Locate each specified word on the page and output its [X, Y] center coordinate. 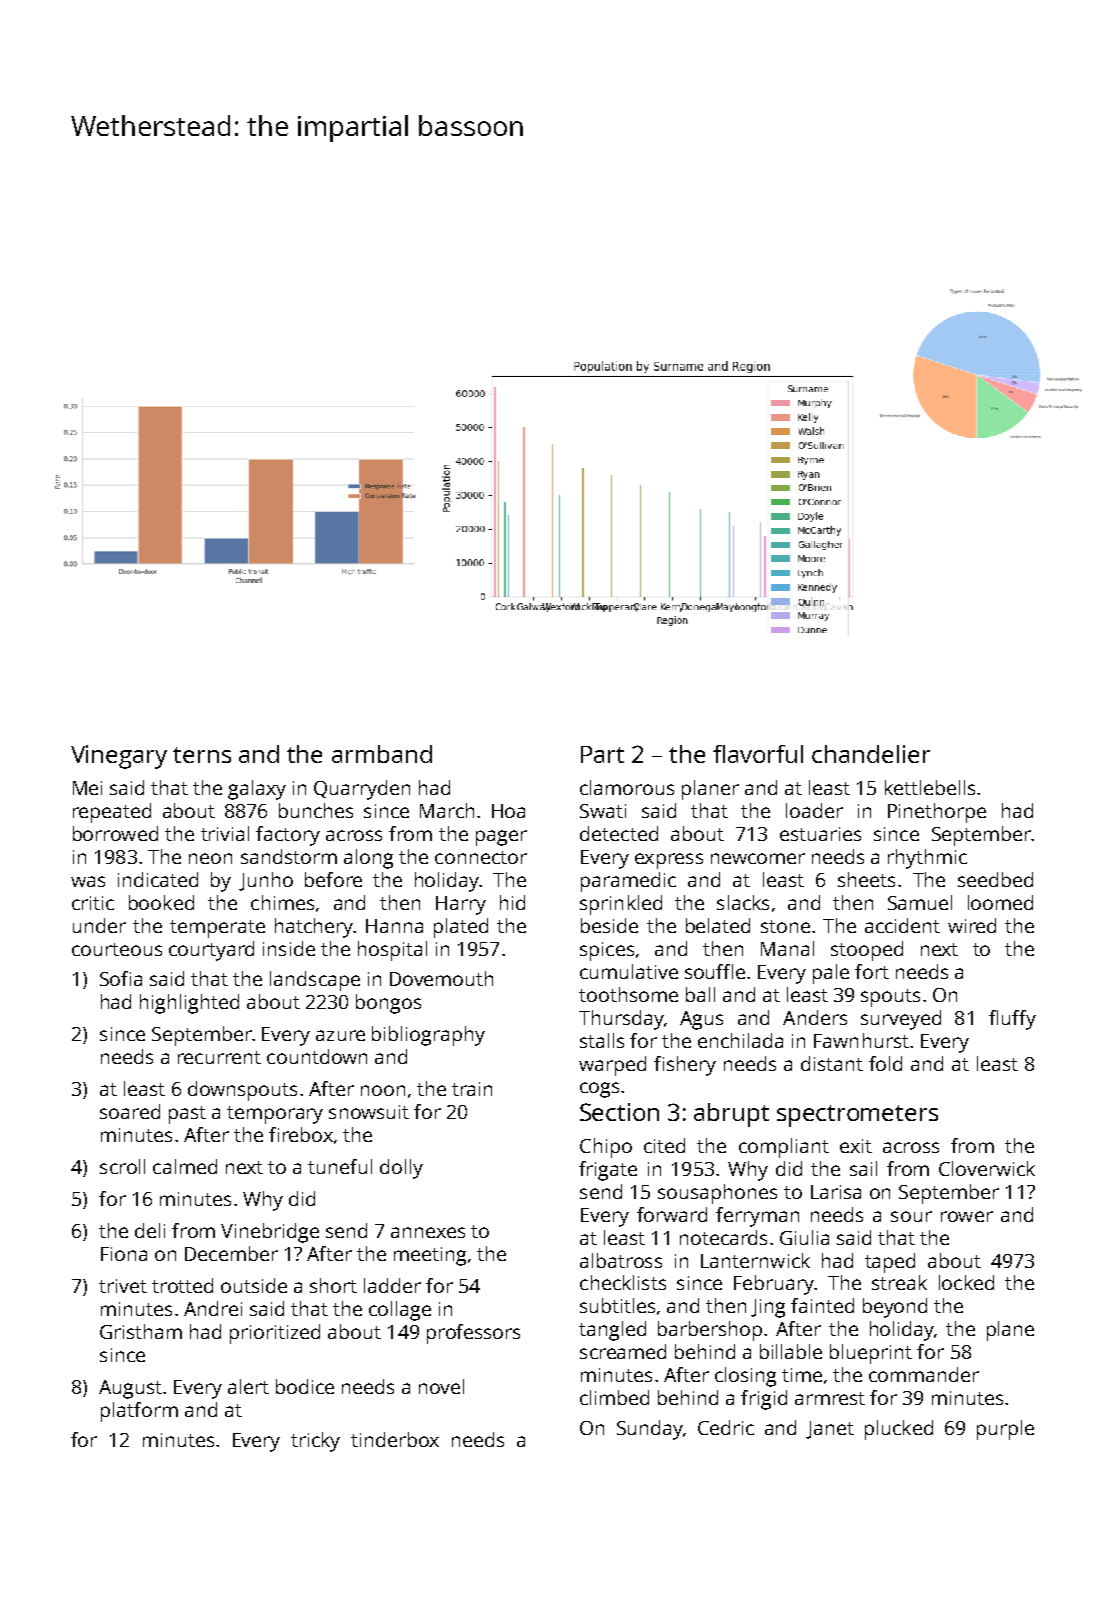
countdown [317, 1056]
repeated [112, 813]
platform [139, 1412]
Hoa [508, 811]
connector [481, 857]
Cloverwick [987, 1168]
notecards [723, 1237]
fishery [685, 1066]
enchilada [740, 1040]
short [333, 1285]
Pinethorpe [937, 813]
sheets [866, 879]
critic [93, 903]
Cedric [726, 1427]
